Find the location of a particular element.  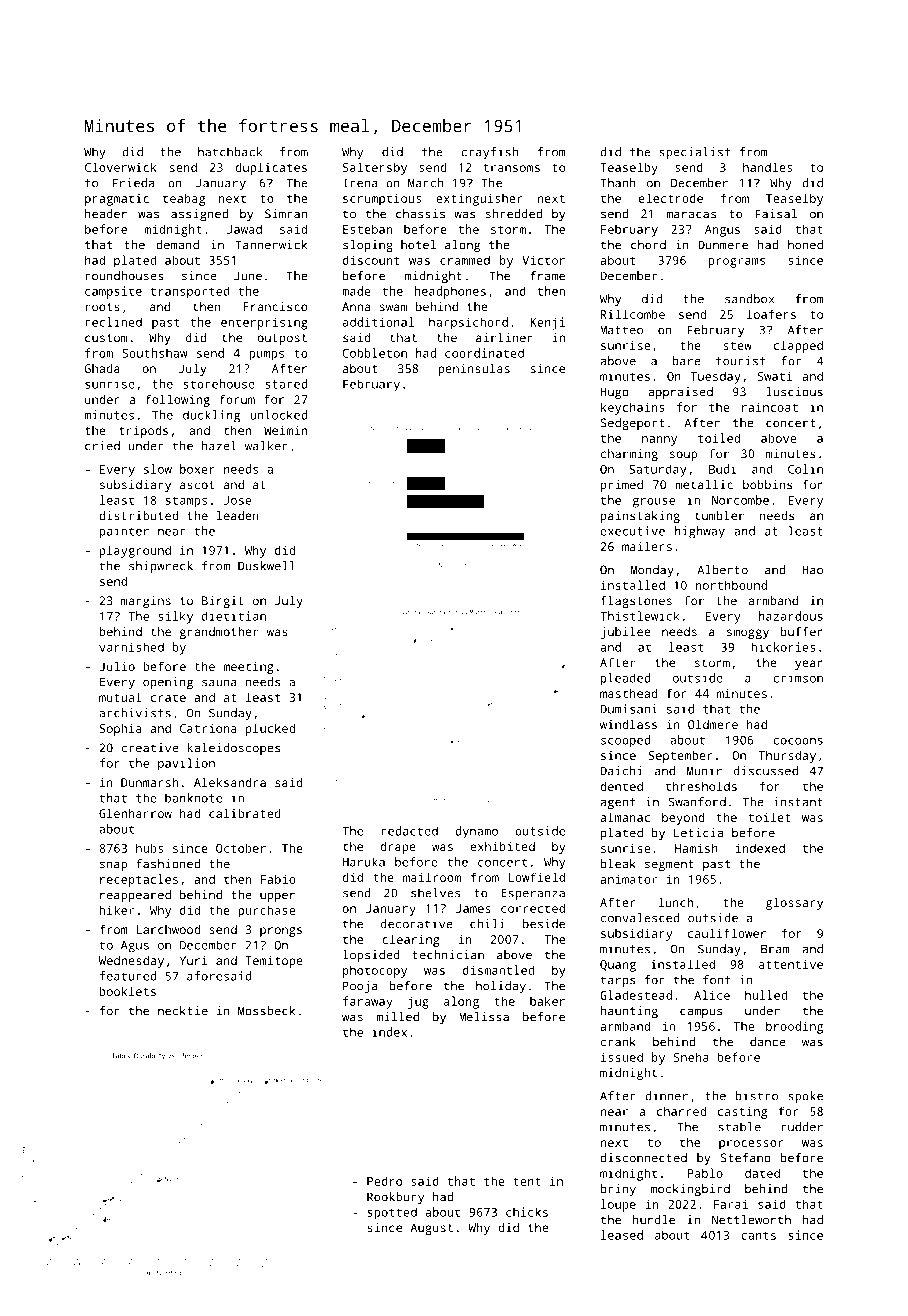

playground is located at coordinates (135, 551).
